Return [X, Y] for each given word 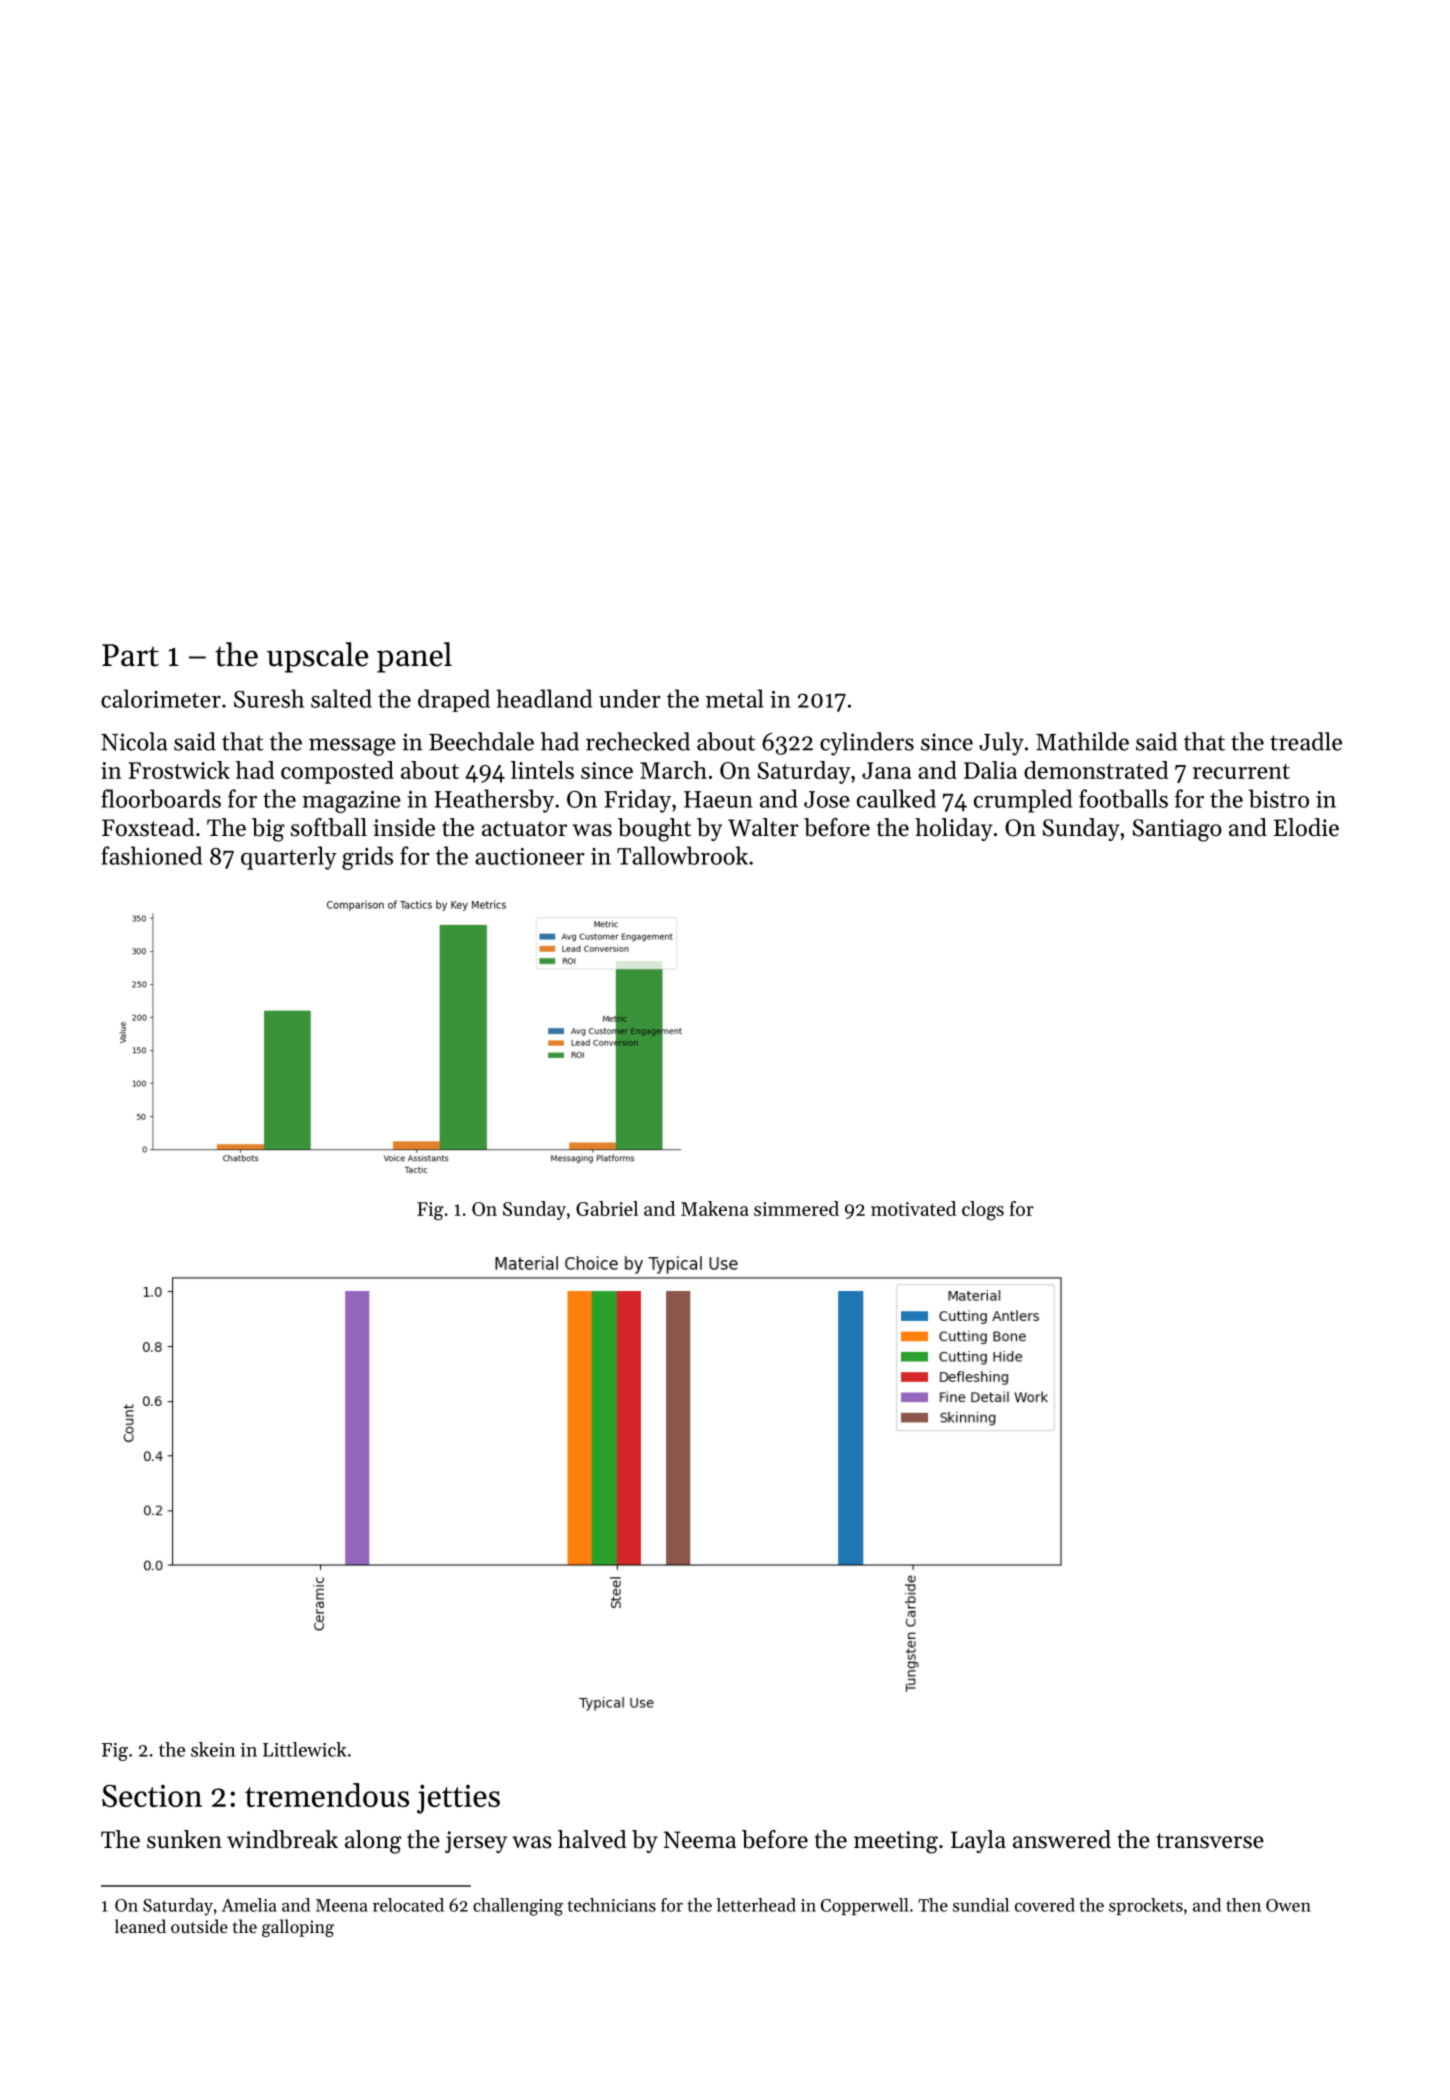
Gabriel [607, 1208]
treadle [1306, 741]
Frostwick [179, 770]
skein [213, 1749]
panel [414, 657]
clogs [983, 1210]
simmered [796, 1208]
